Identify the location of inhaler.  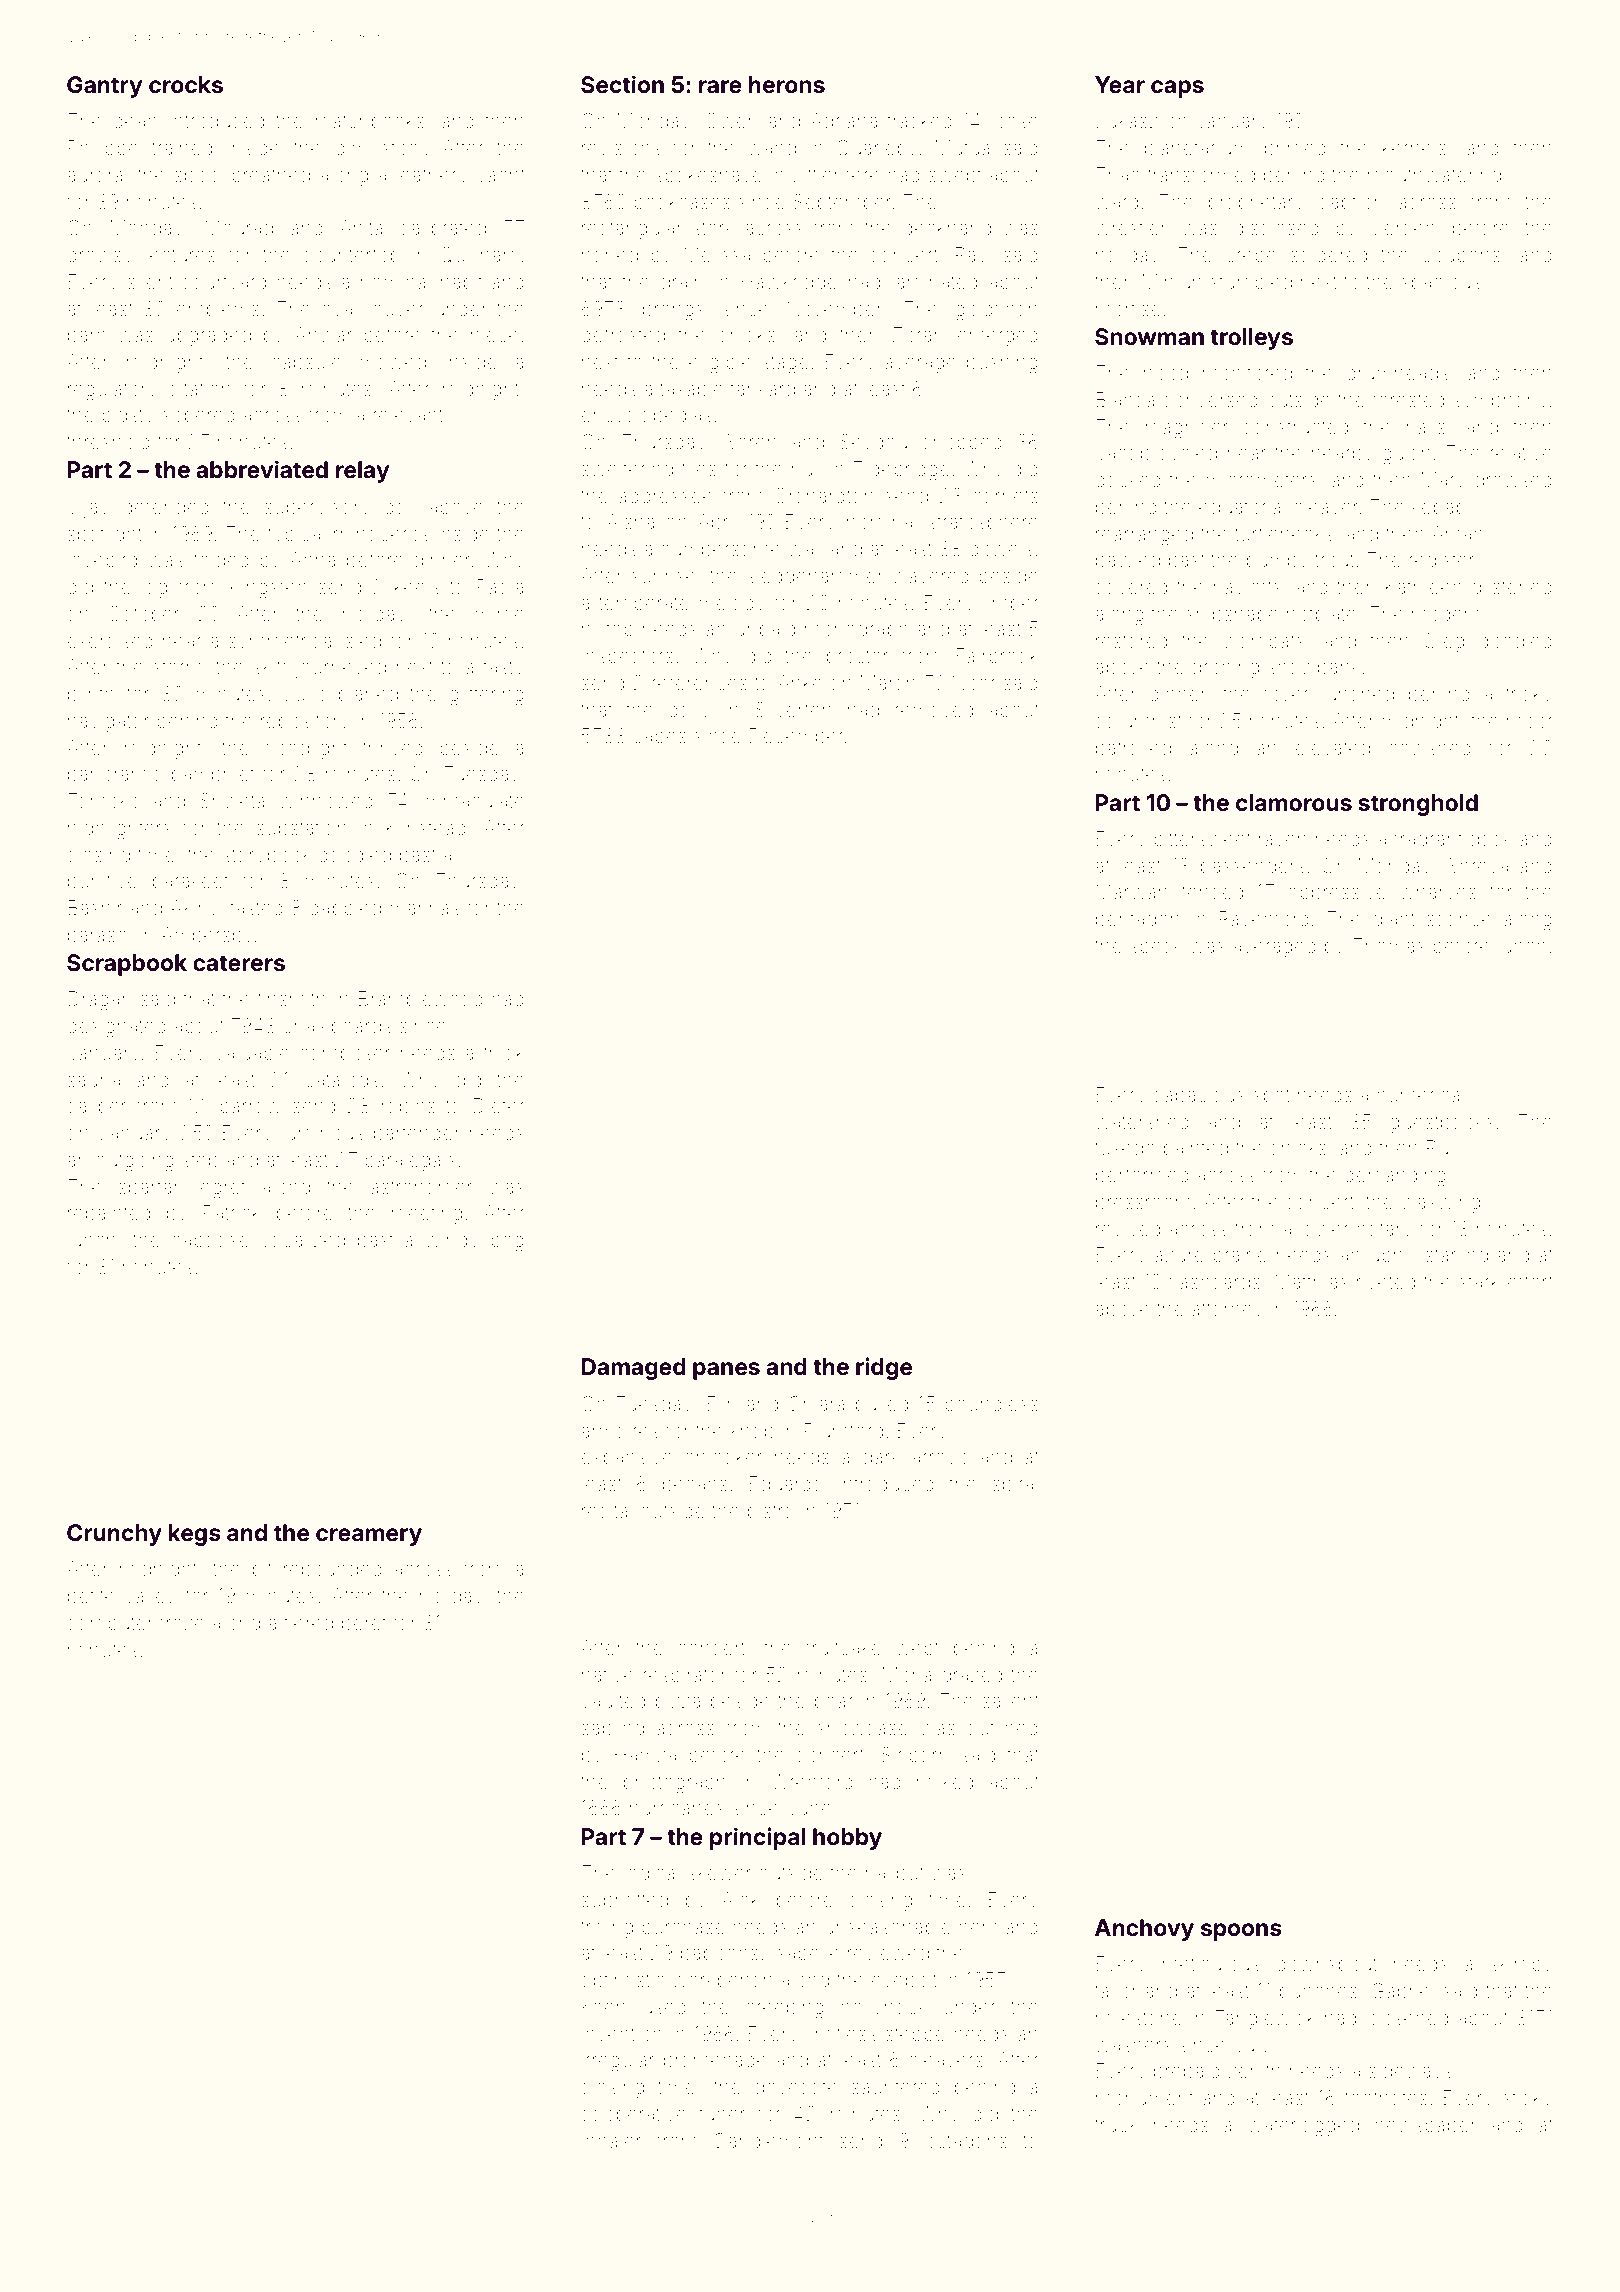
(611, 2140).
